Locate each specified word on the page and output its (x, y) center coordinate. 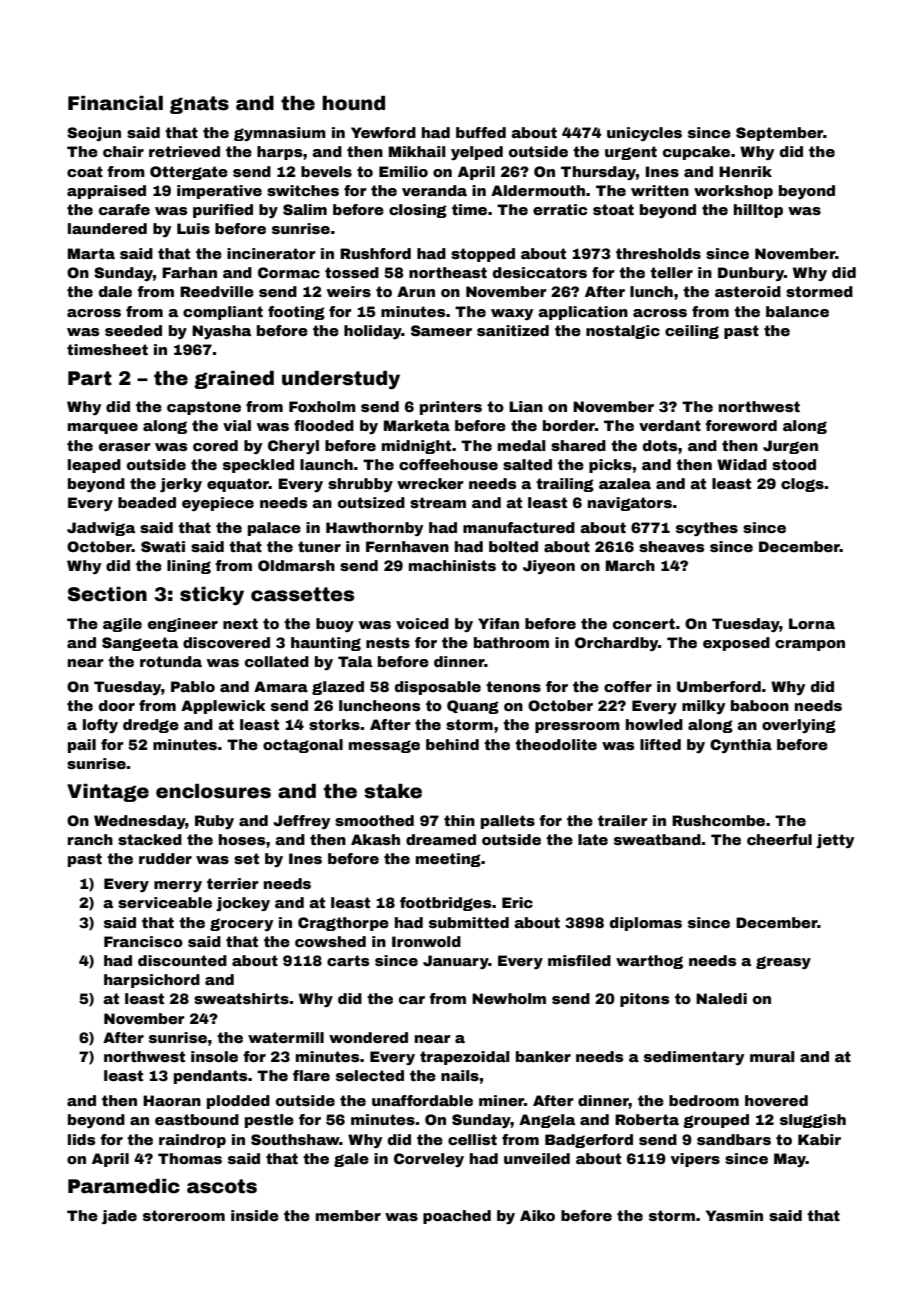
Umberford (719, 686)
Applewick (223, 707)
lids (81, 1139)
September (779, 134)
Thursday (598, 173)
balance (797, 311)
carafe (124, 209)
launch (326, 464)
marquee (103, 428)
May (790, 1160)
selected (370, 1075)
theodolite (556, 744)
